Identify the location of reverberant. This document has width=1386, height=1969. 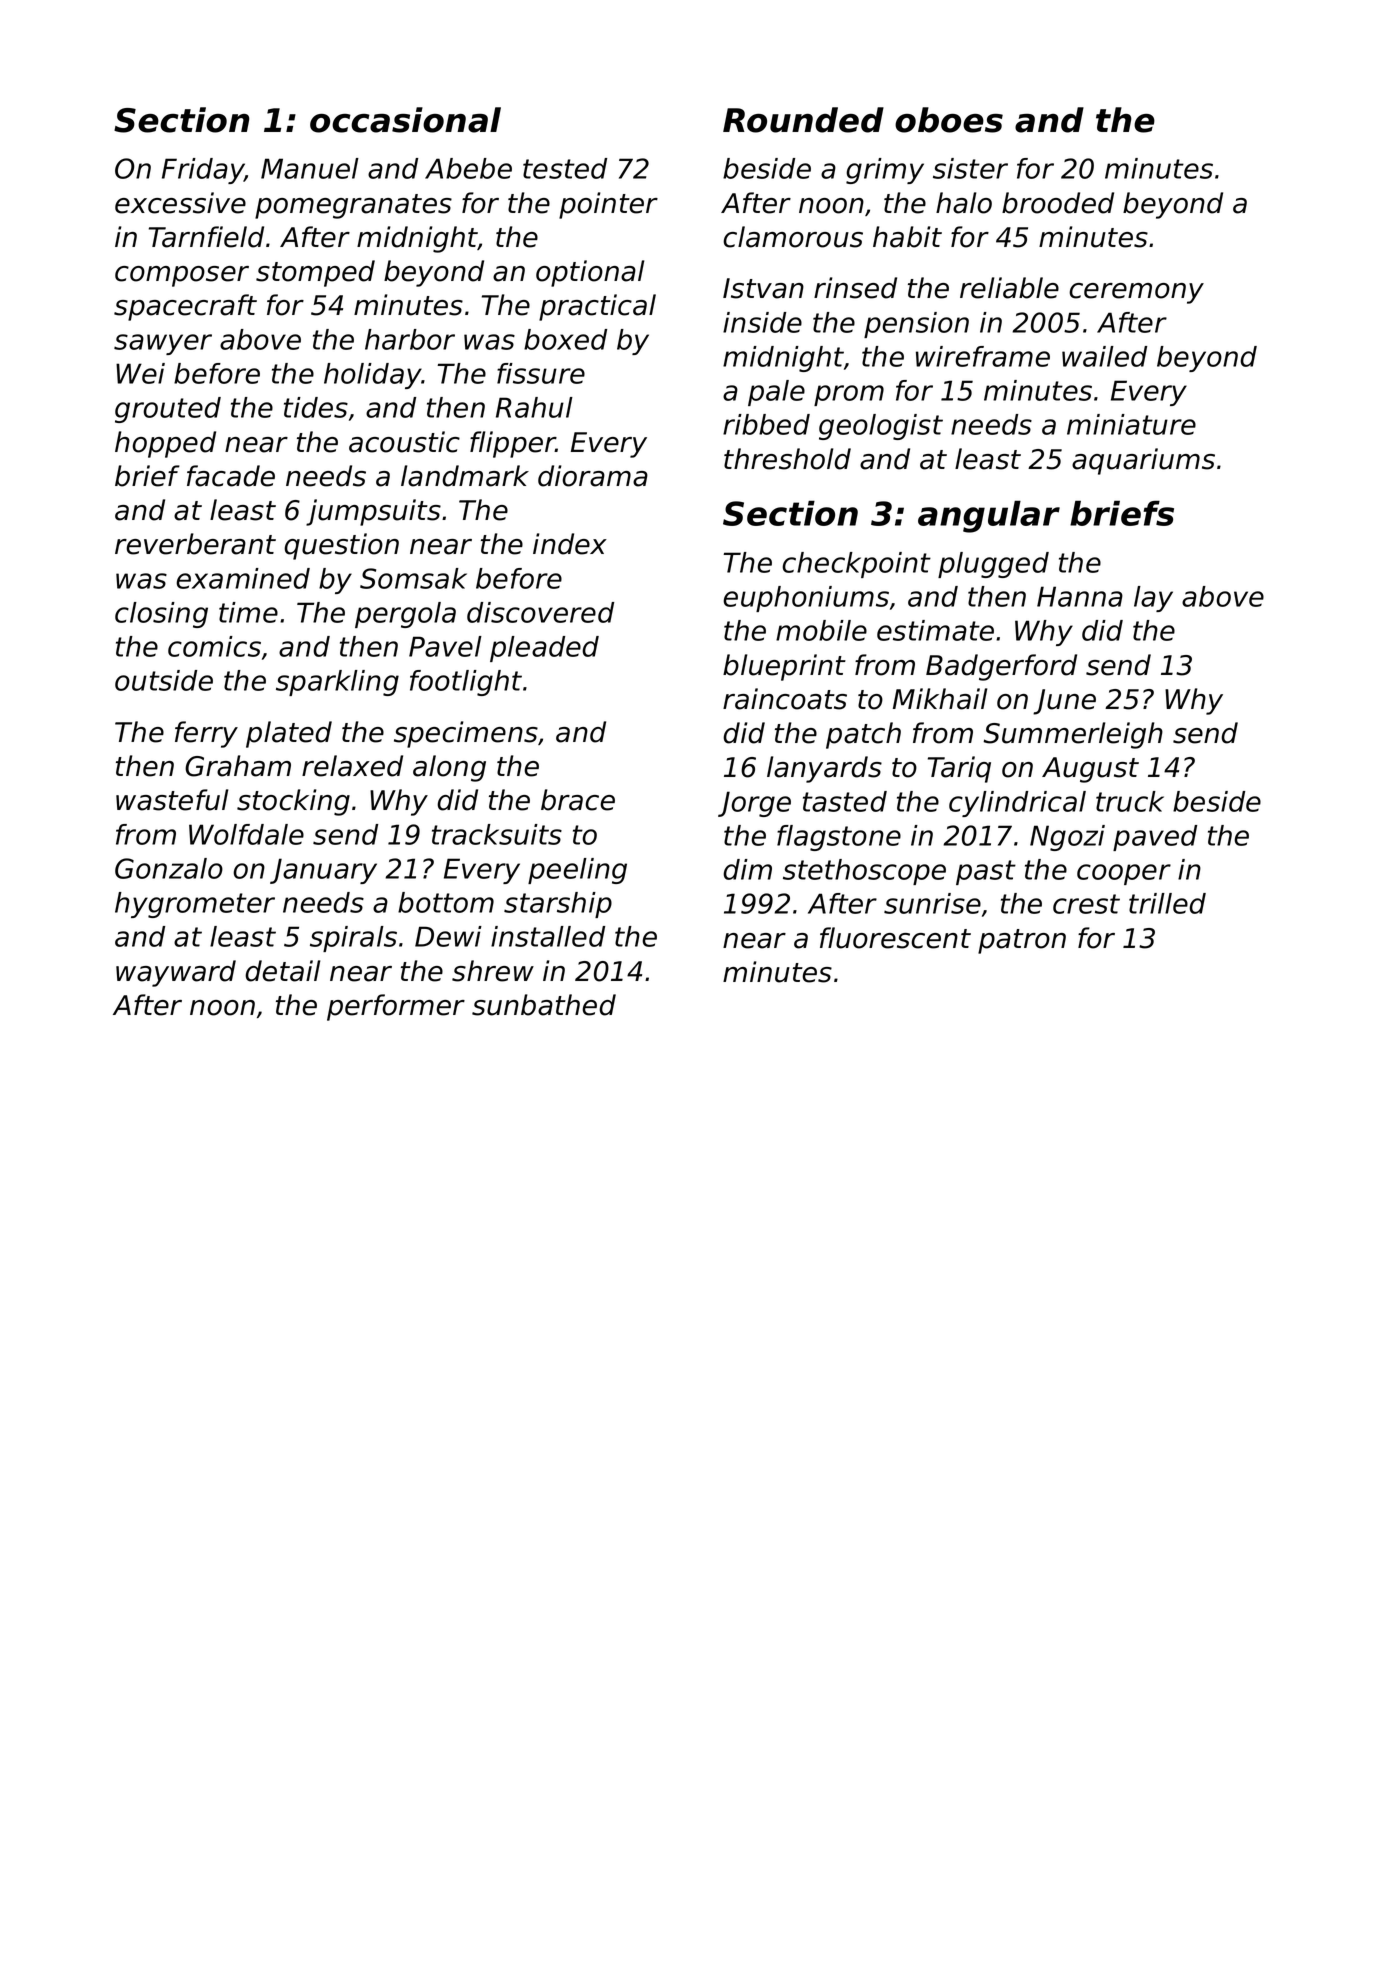
(195, 544).
